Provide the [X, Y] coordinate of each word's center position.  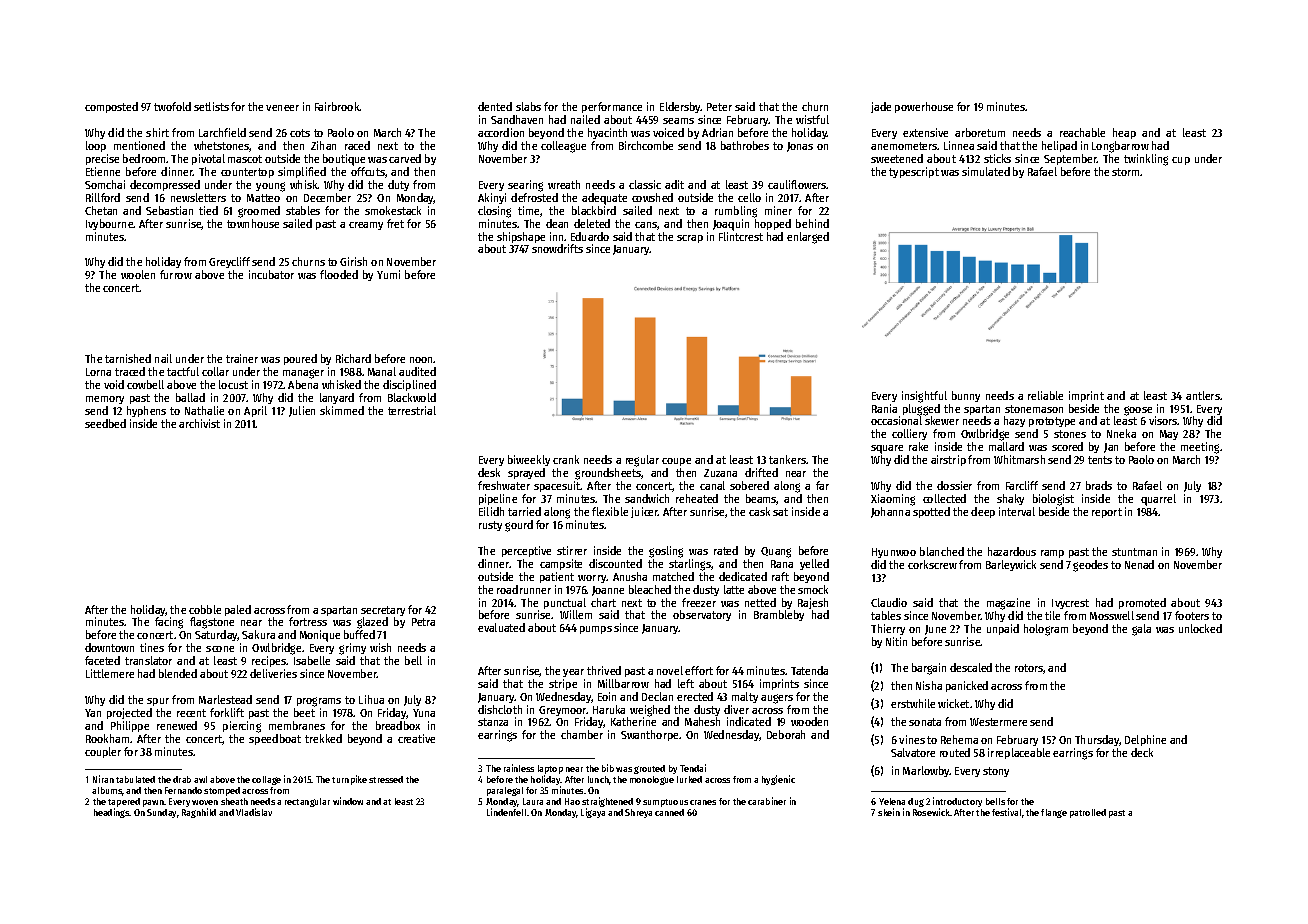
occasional [896, 420]
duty [398, 185]
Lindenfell [506, 812]
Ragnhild [199, 813]
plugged [921, 410]
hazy [1014, 421]
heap [1124, 133]
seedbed [105, 423]
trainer [242, 358]
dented [495, 106]
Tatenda [809, 670]
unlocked [1200, 628]
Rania [884, 408]
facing [169, 623]
